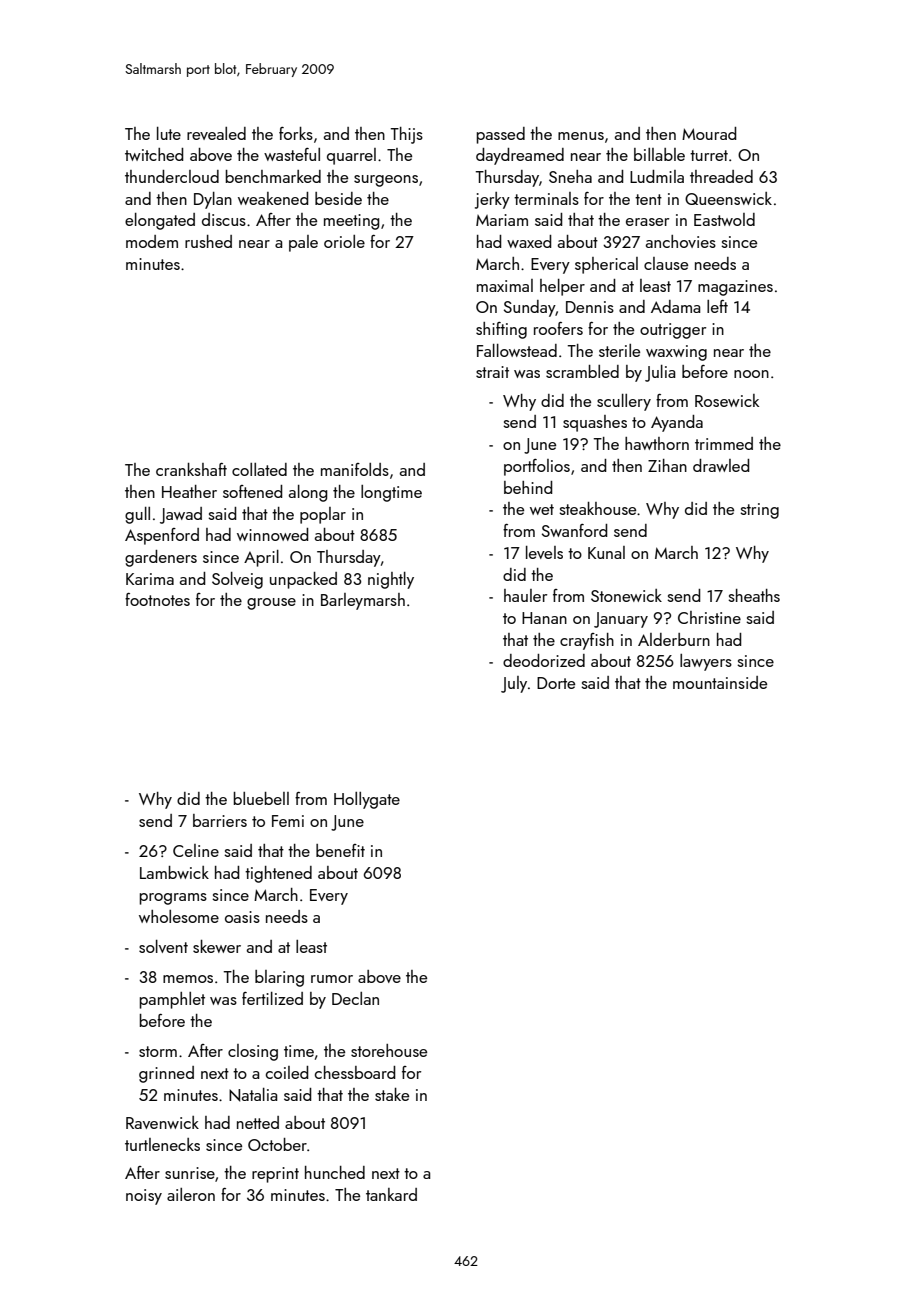 Image resolution: width=908 pixels, height=1316 pixels. Describe the element at coordinates (720, 682) in the screenshot. I see `mountainside` at that location.
